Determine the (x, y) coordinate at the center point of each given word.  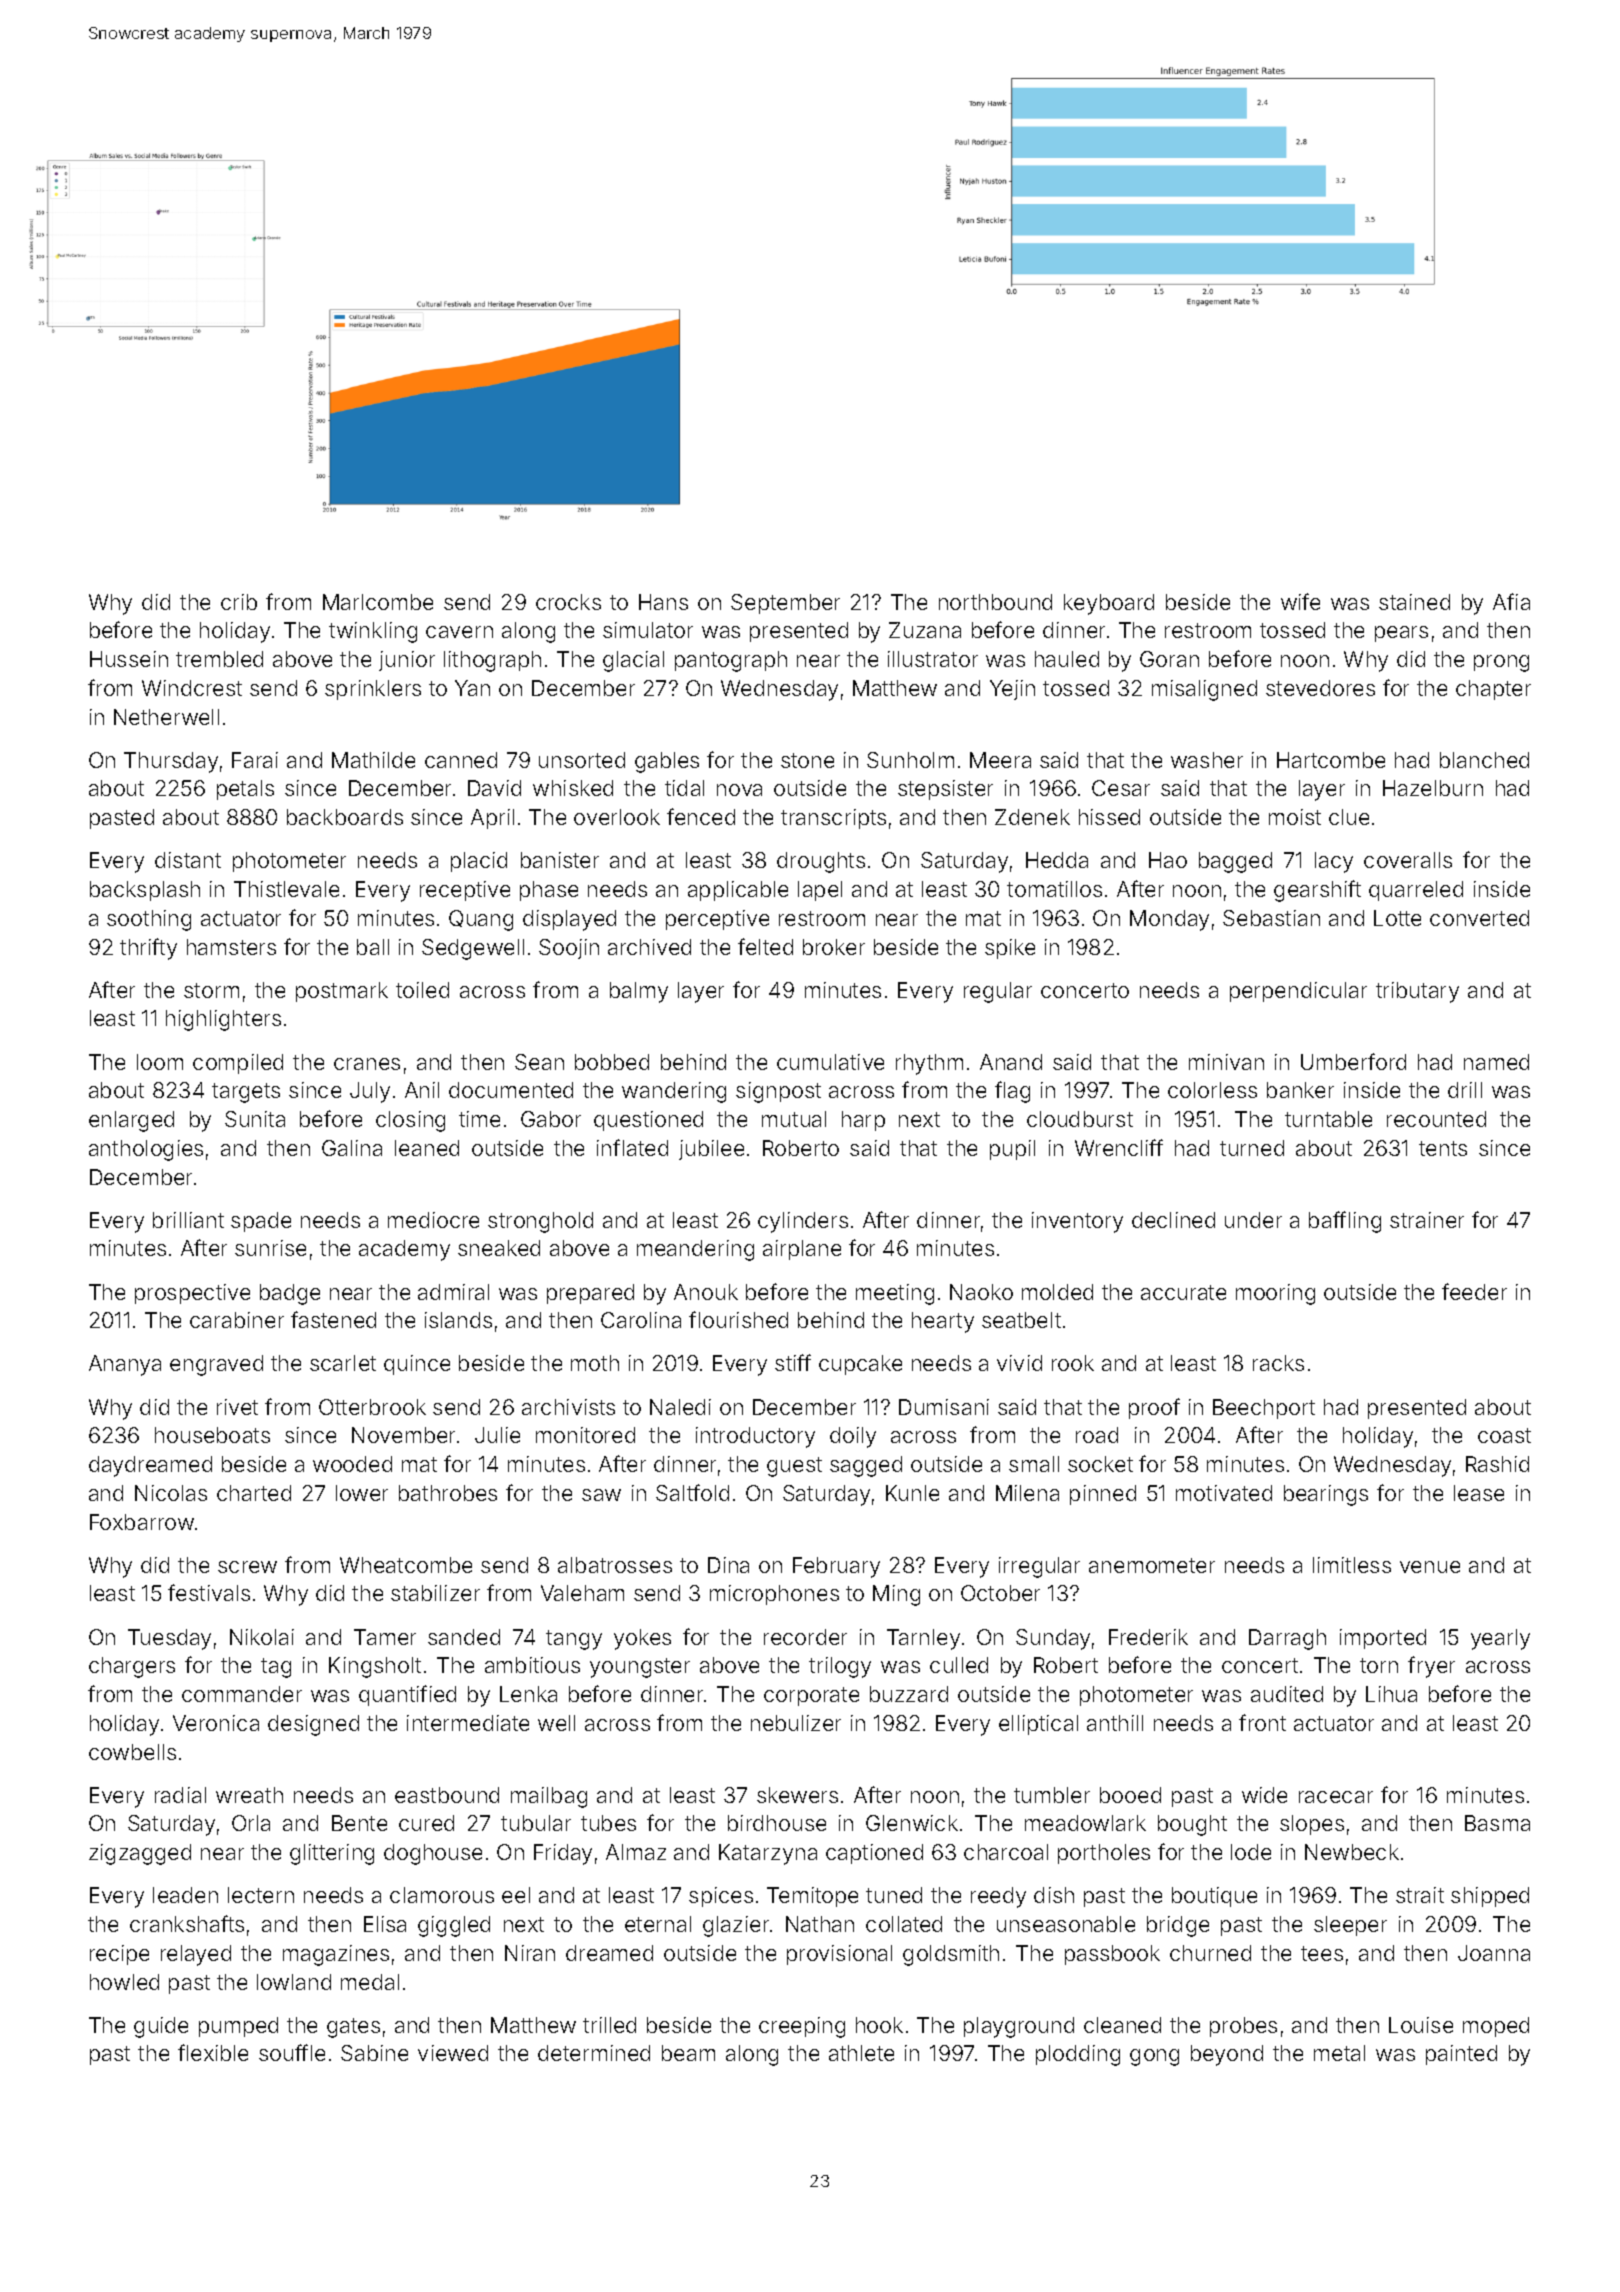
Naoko (981, 1292)
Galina (352, 1148)
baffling (1345, 1222)
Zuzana (925, 630)
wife (1300, 601)
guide (161, 2027)
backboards (345, 817)
